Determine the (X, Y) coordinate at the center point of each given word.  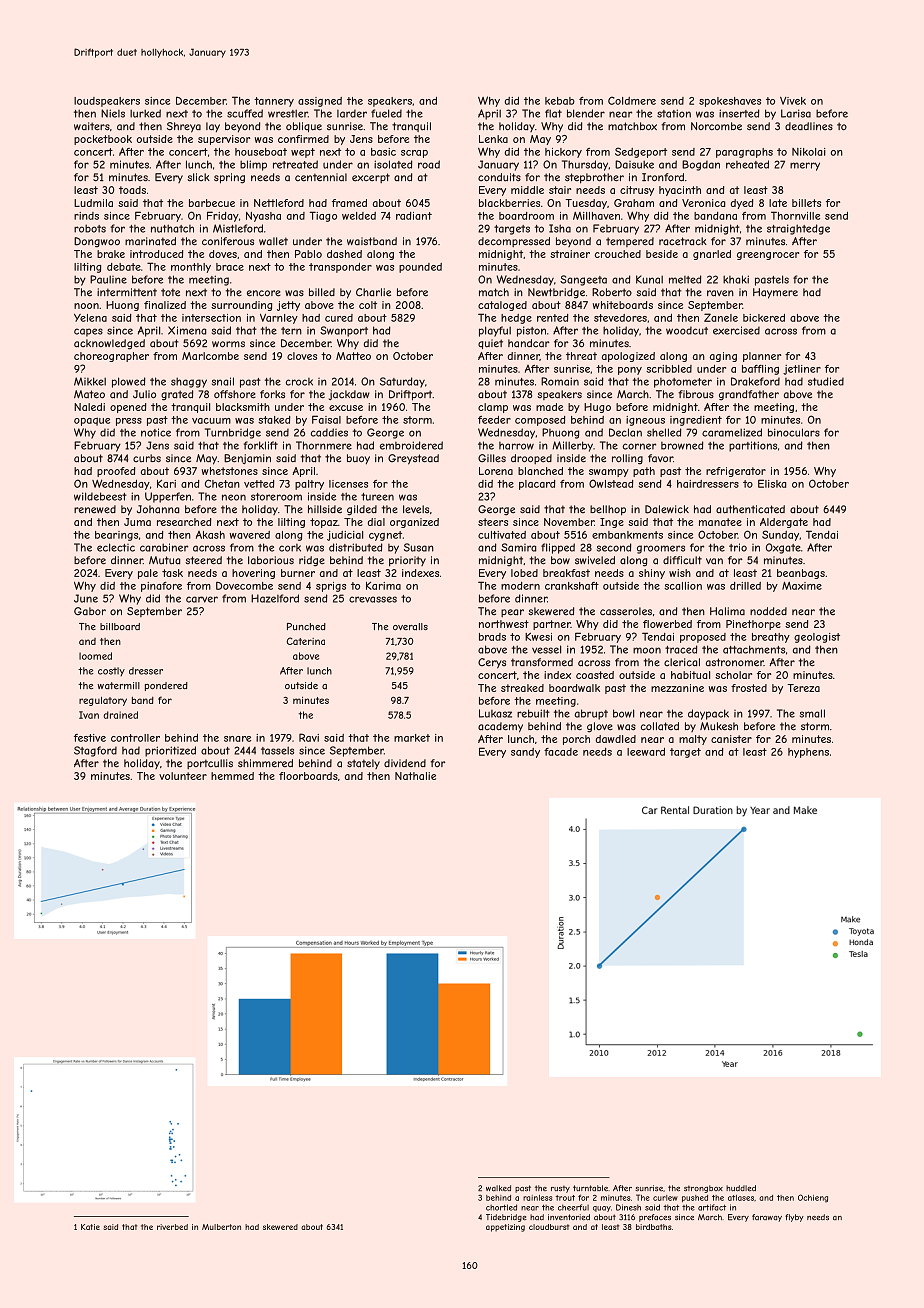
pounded (420, 268)
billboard (120, 627)
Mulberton (221, 1227)
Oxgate (783, 548)
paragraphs (744, 153)
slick (198, 177)
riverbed (172, 1227)
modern (520, 586)
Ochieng (813, 1198)
